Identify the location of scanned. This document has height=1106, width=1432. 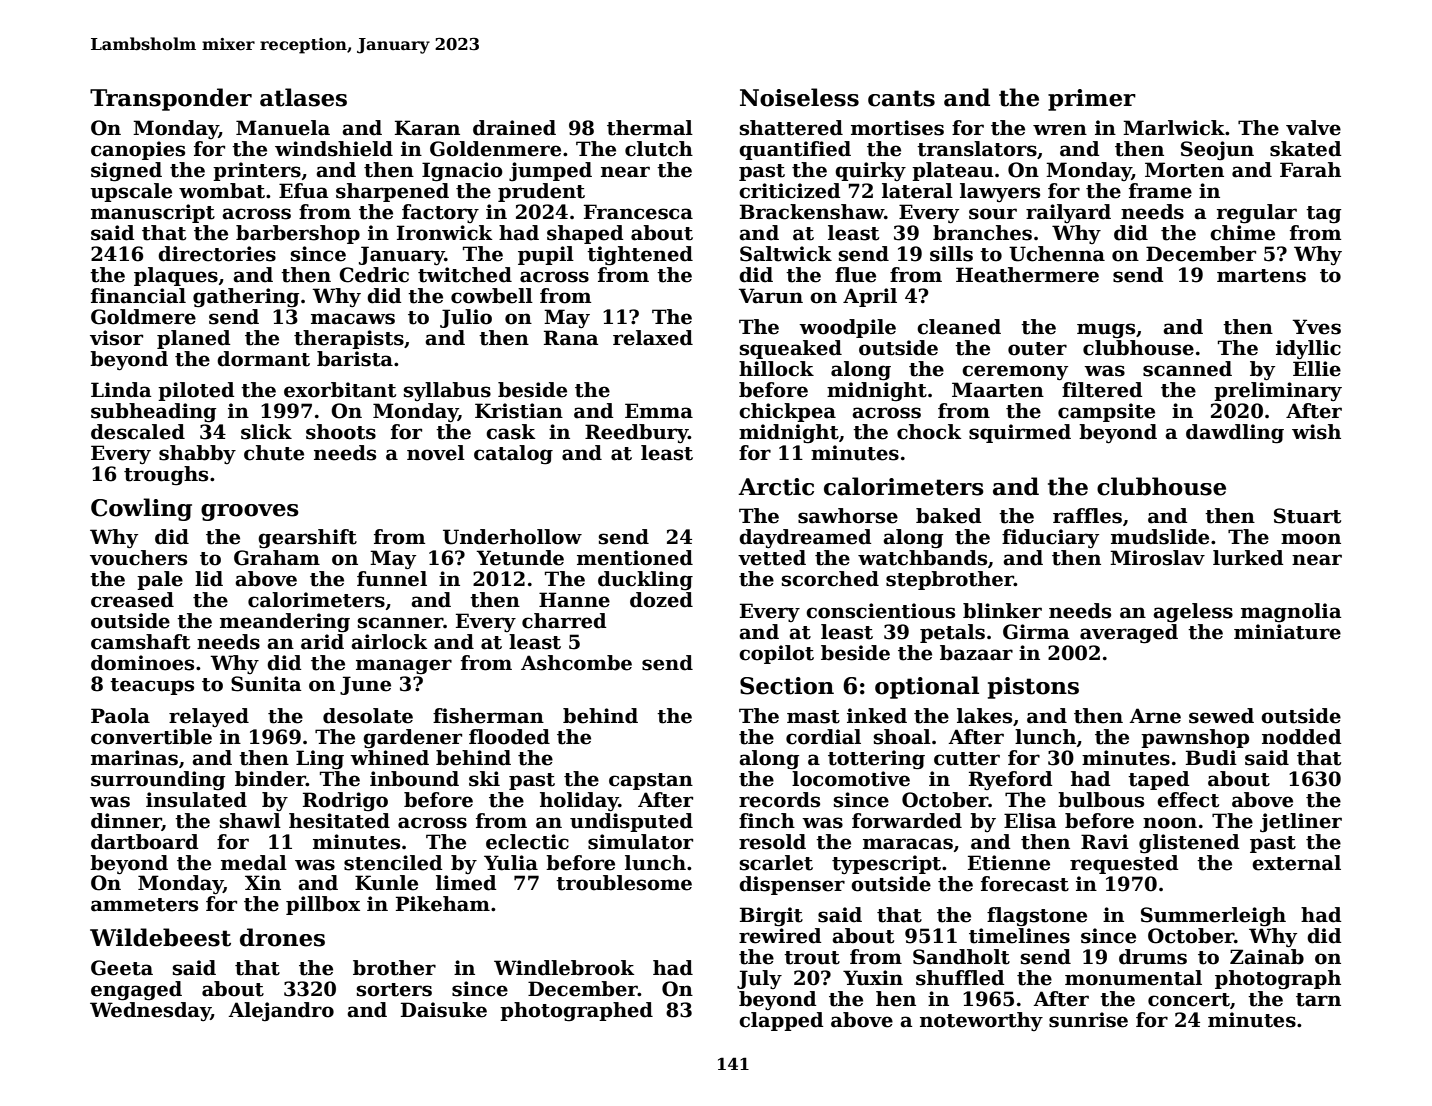
(1187, 369).
